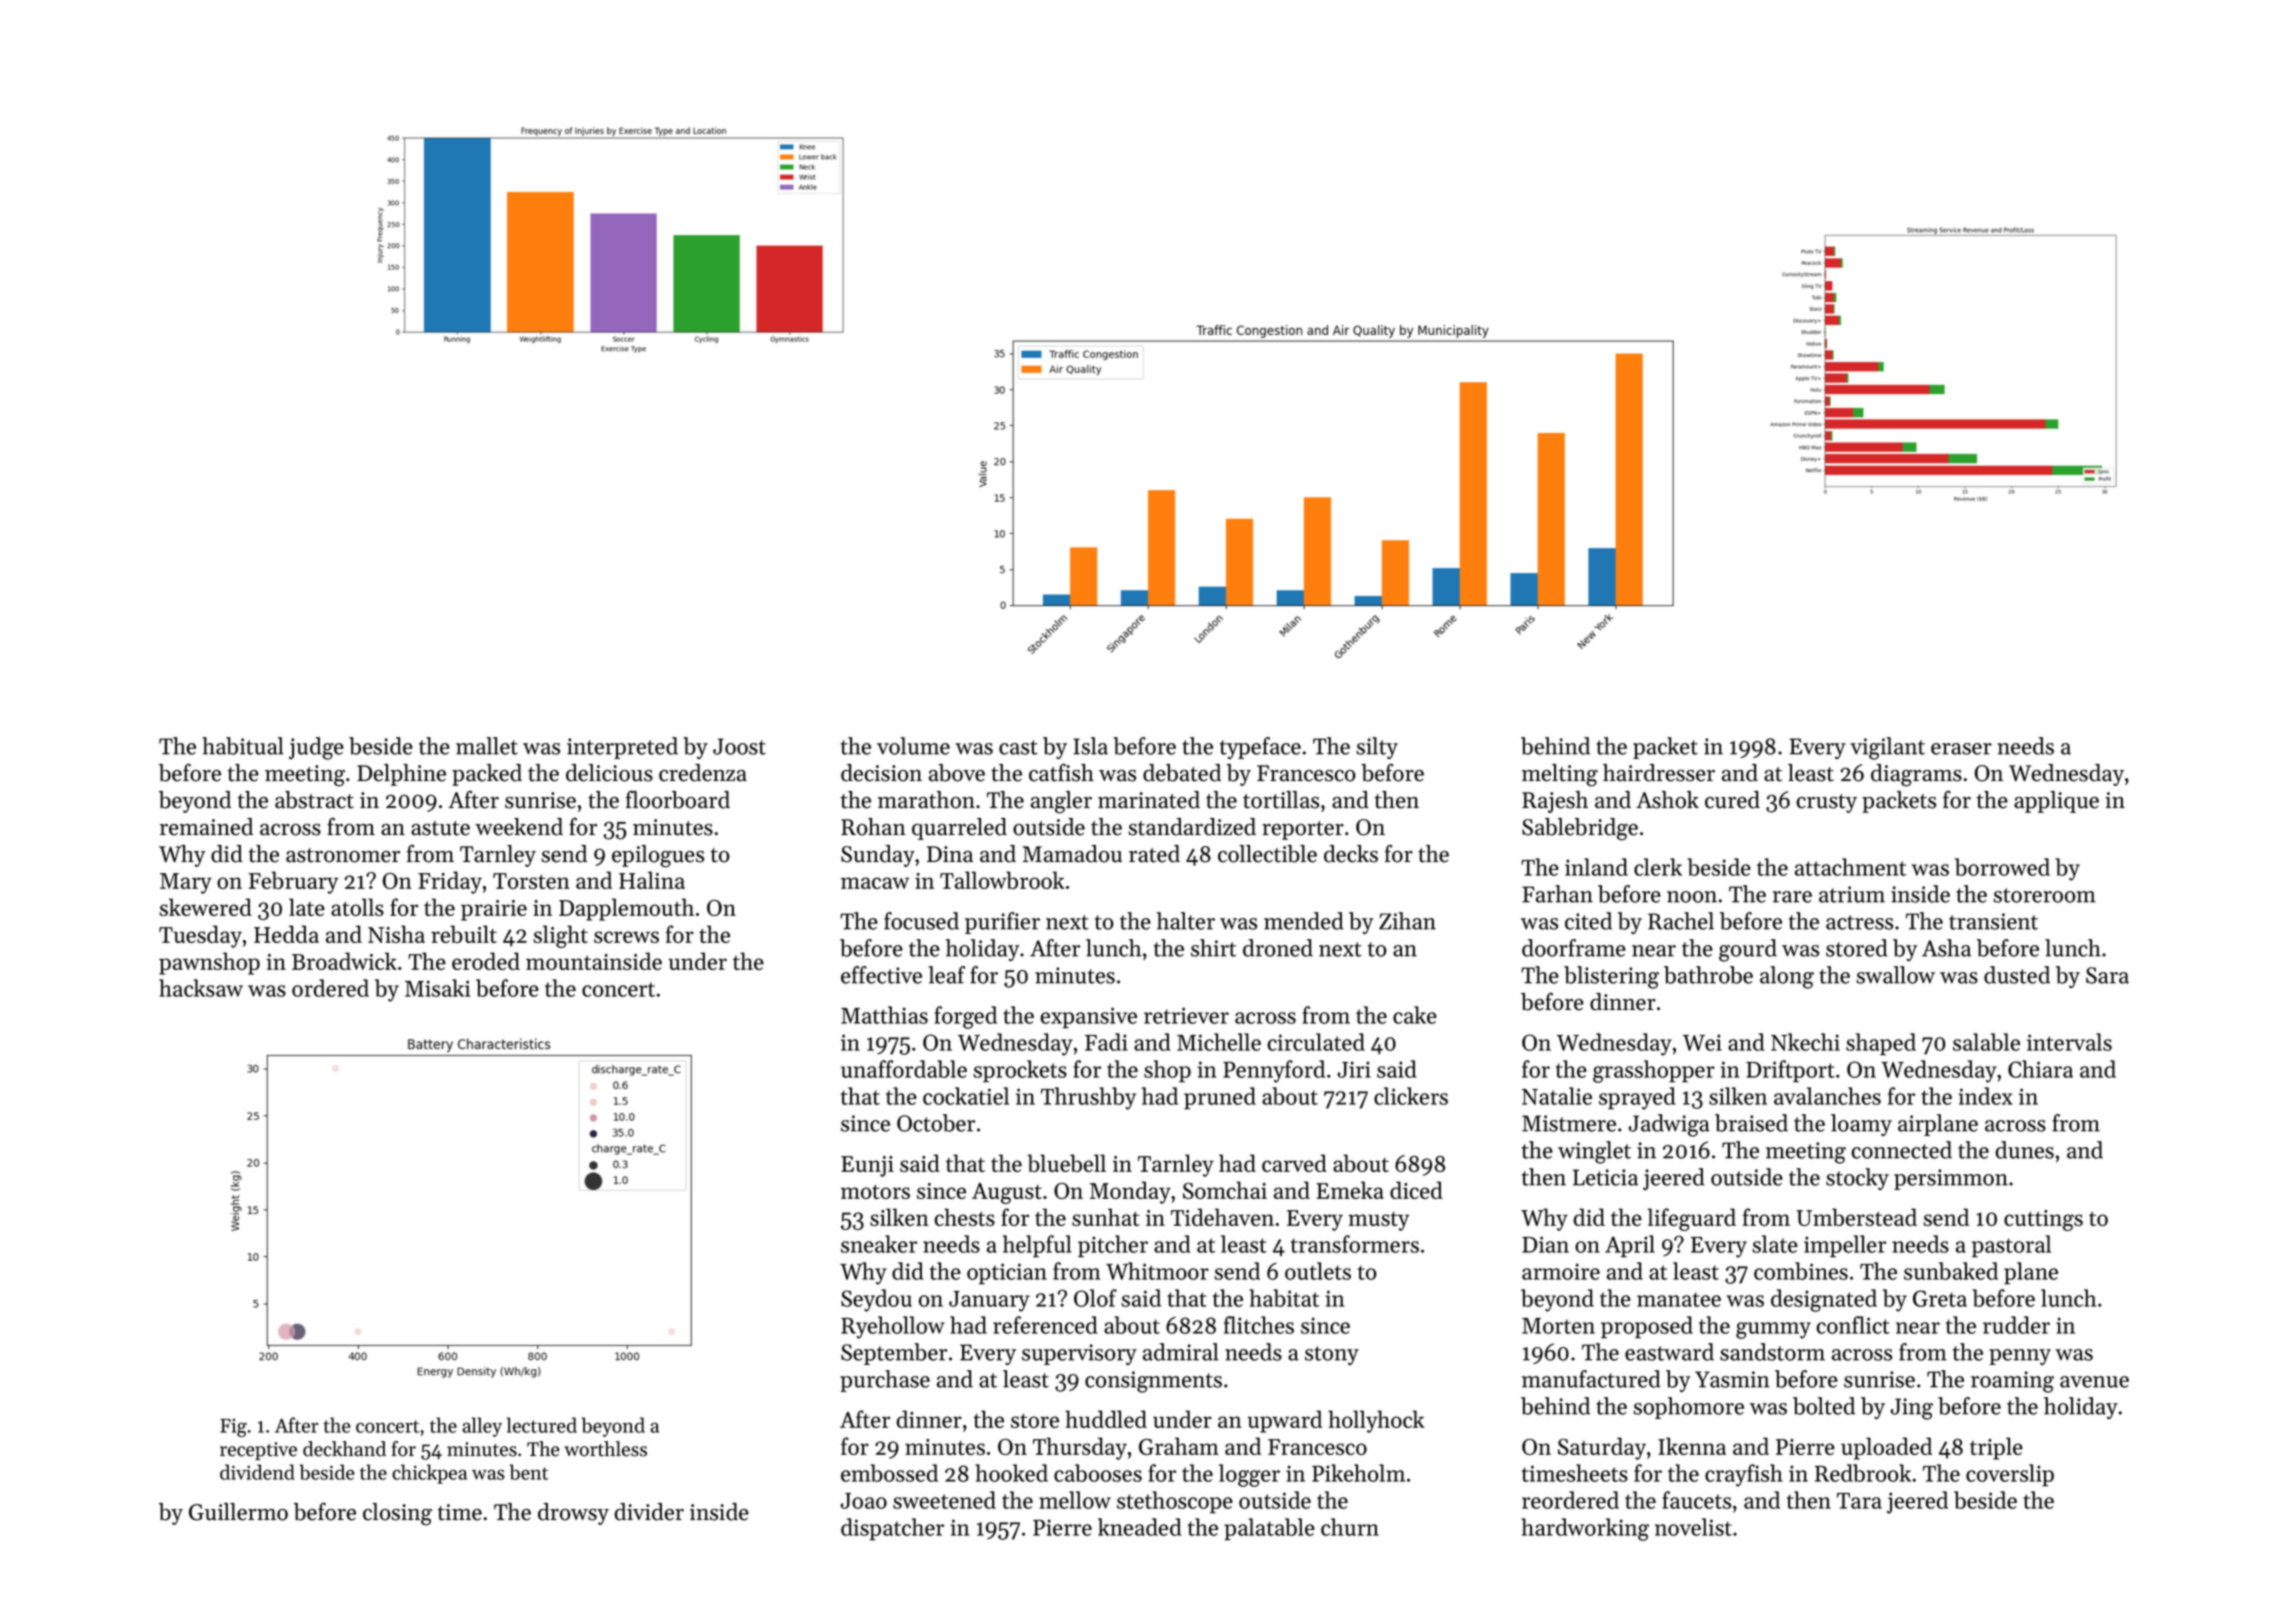  What do you see at coordinates (1294, 1163) in the page?
I see `carved` at bounding box center [1294, 1163].
